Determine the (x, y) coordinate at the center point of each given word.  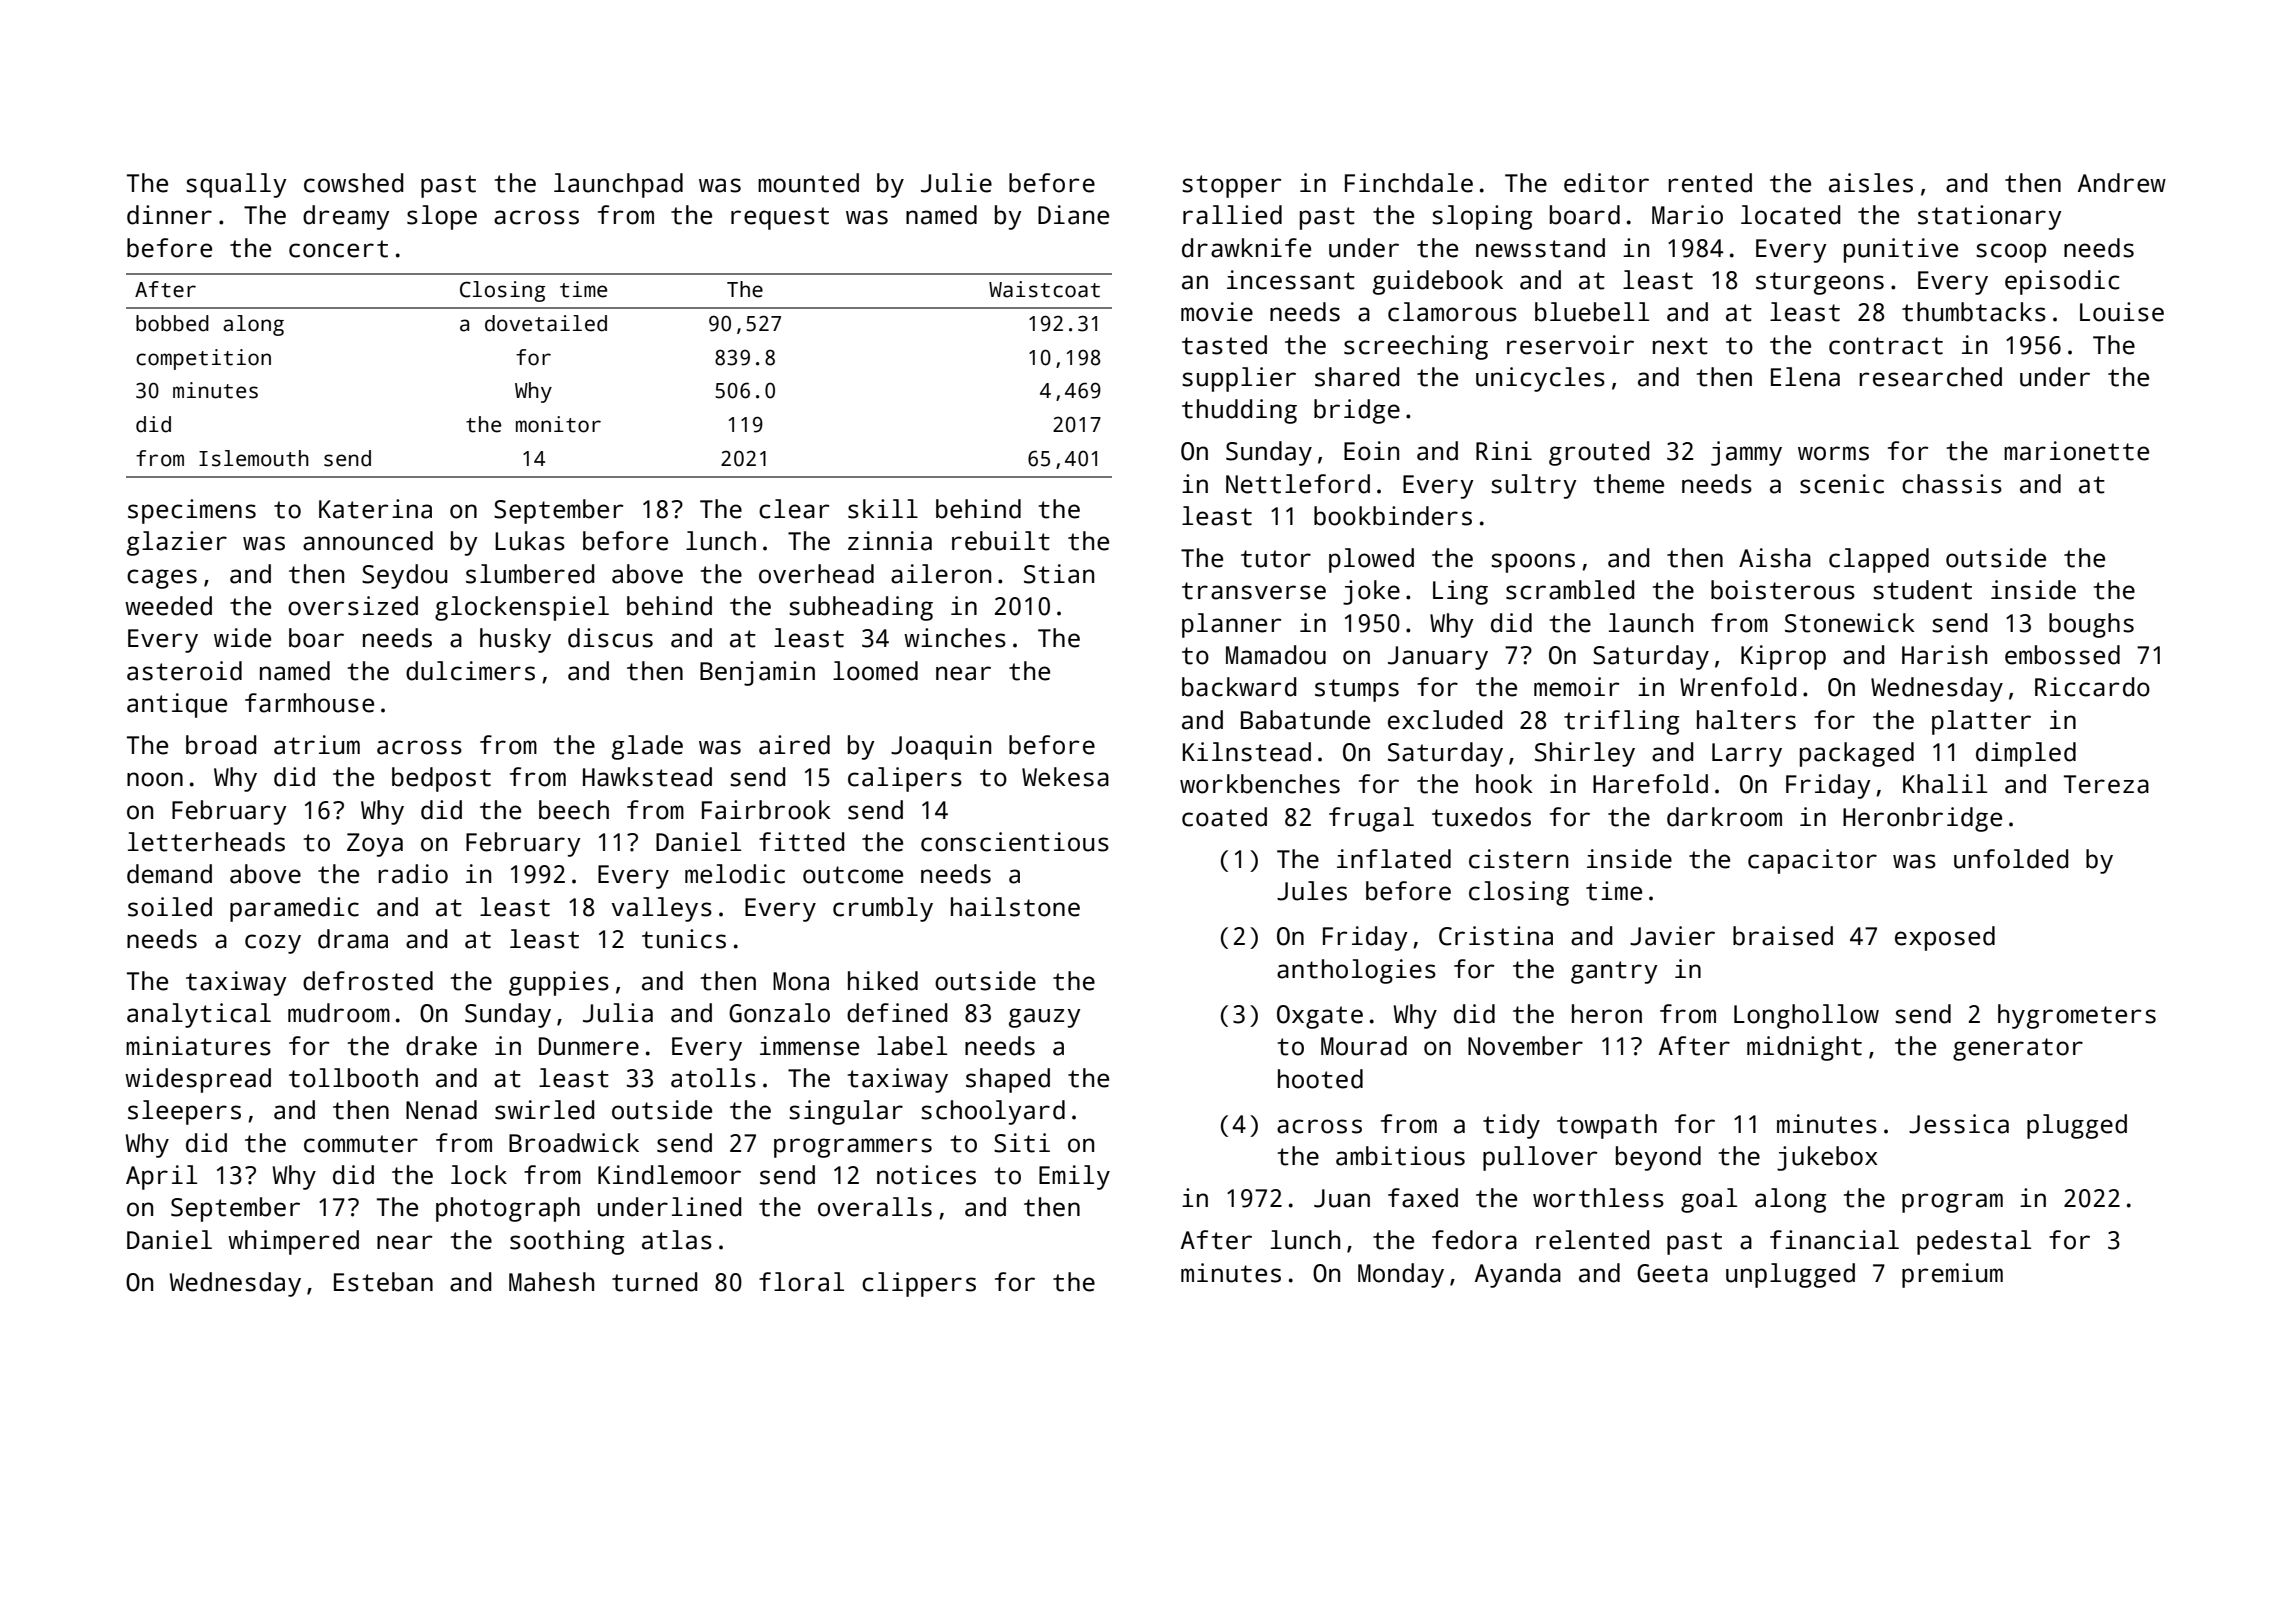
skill (883, 509)
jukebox (1827, 1158)
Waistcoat (1044, 289)
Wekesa (1065, 777)
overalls (875, 1207)
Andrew (2122, 183)
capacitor (1812, 861)
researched (1930, 377)
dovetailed (546, 323)
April (161, 1177)
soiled (170, 907)
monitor (558, 424)
